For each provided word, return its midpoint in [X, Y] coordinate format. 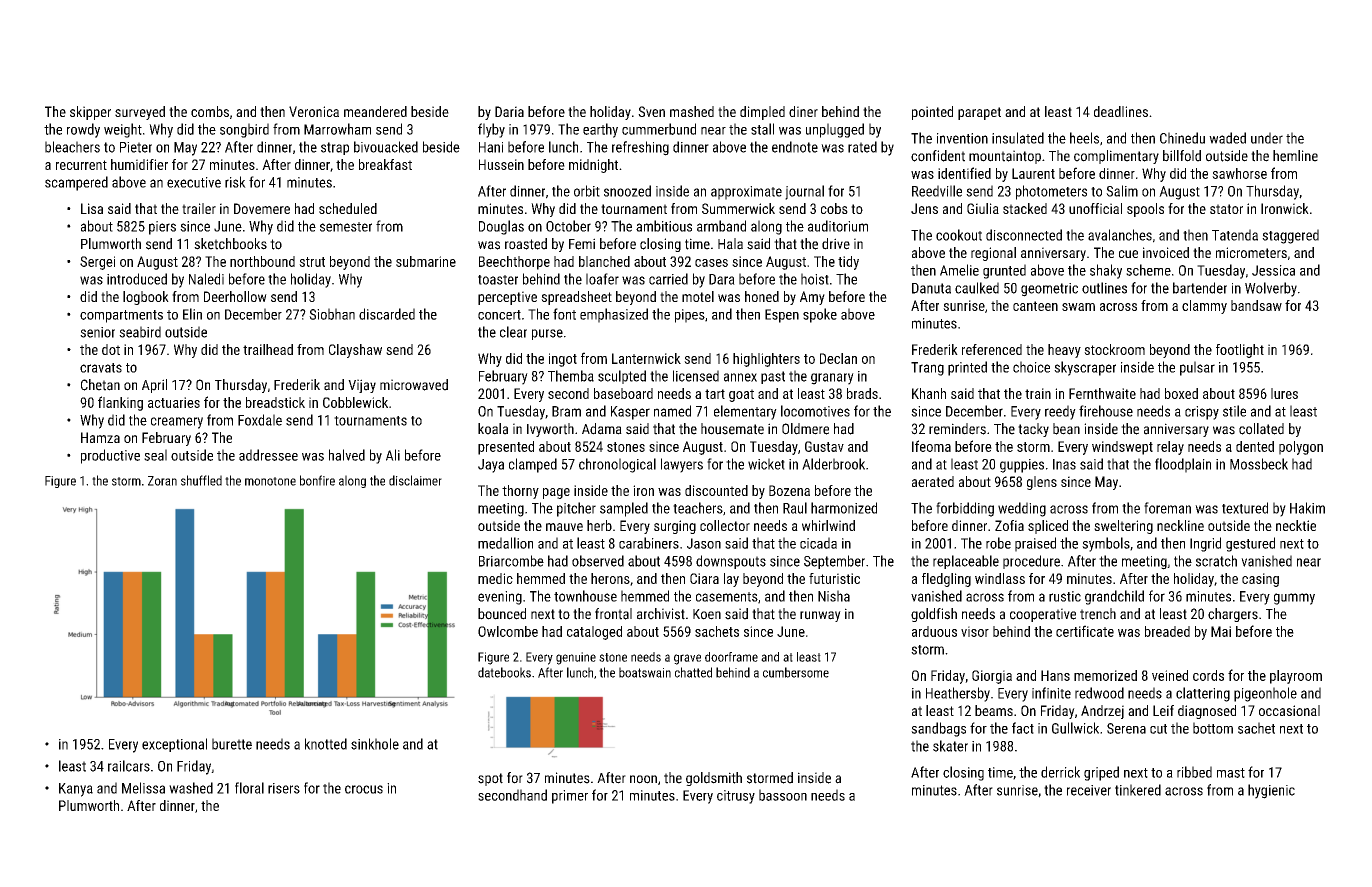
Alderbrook [833, 464]
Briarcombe [511, 561]
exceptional [174, 745]
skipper [90, 113]
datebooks [504, 672]
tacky [1033, 430]
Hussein [501, 164]
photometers [1051, 192]
